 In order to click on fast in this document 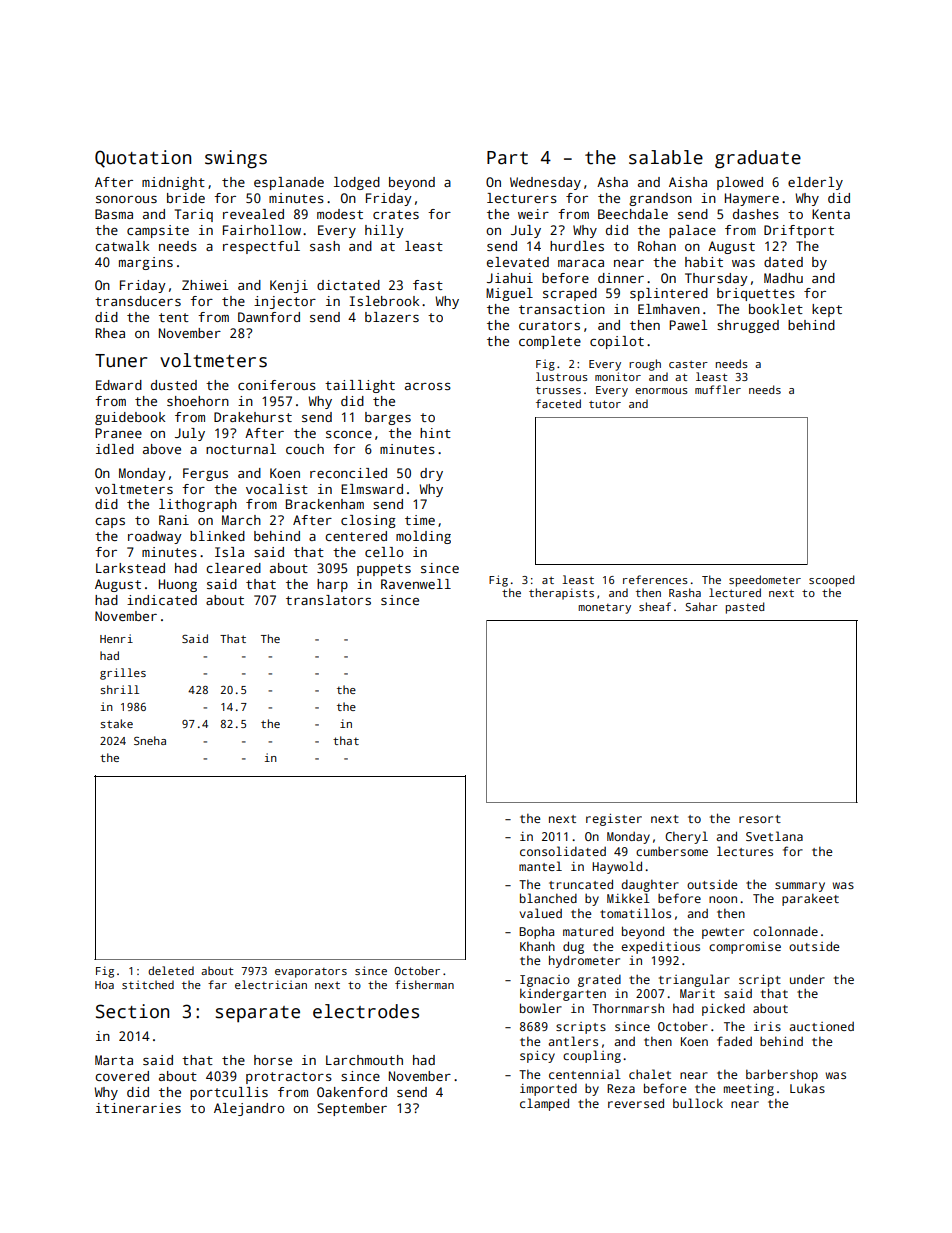, I will do `click(428, 285)`.
